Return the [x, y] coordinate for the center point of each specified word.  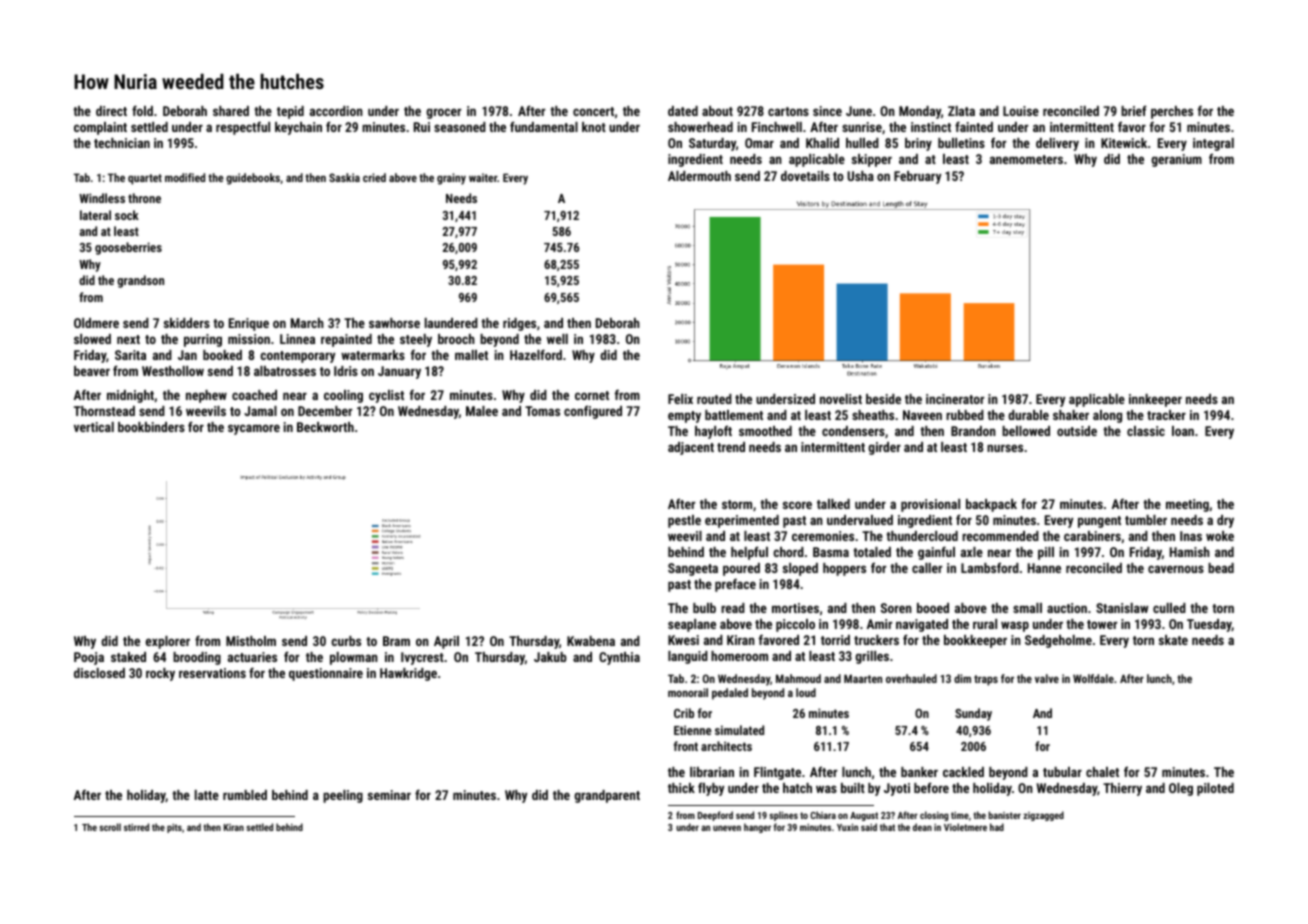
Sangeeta [693, 569]
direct [111, 111]
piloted [1215, 789]
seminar [389, 795]
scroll [110, 827]
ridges [519, 324]
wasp [1015, 626]
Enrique [249, 324]
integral [1213, 144]
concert [593, 111]
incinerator [955, 399]
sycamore [254, 429]
